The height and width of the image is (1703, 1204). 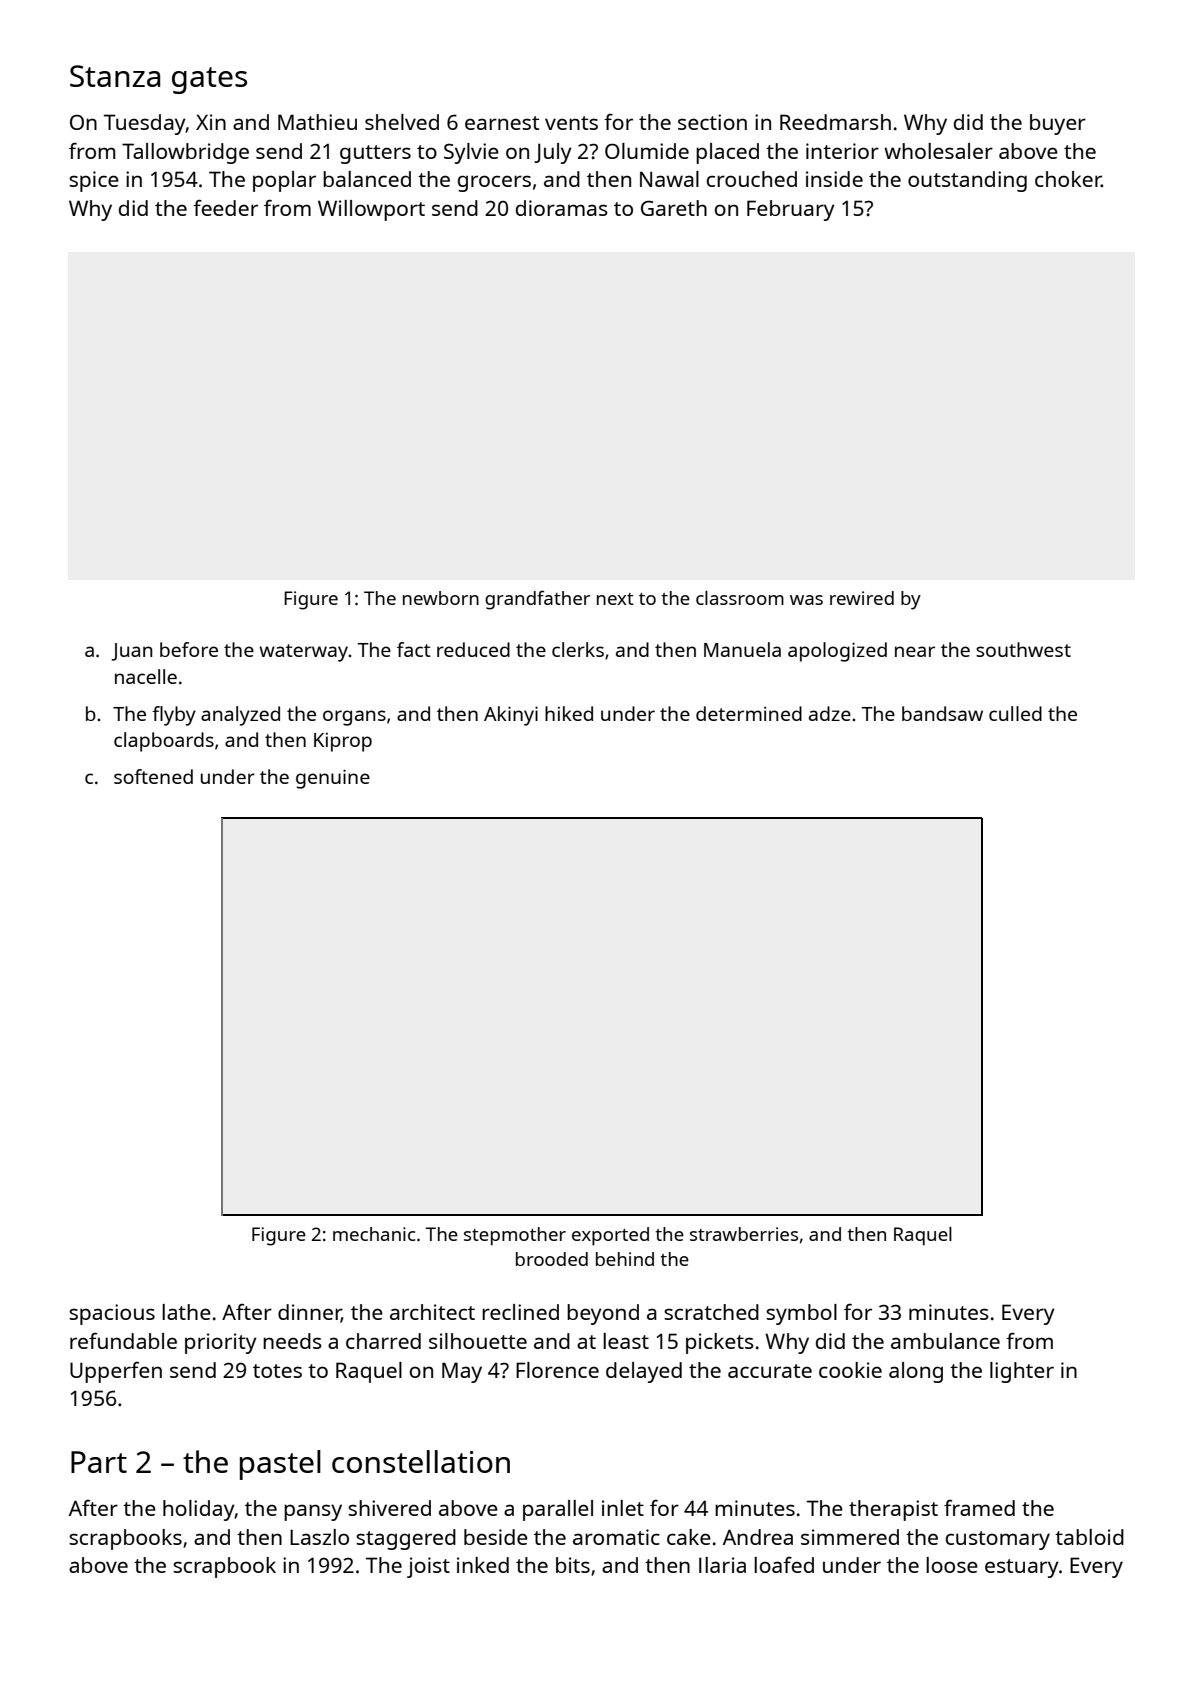 I want to click on classroom, so click(x=740, y=598).
